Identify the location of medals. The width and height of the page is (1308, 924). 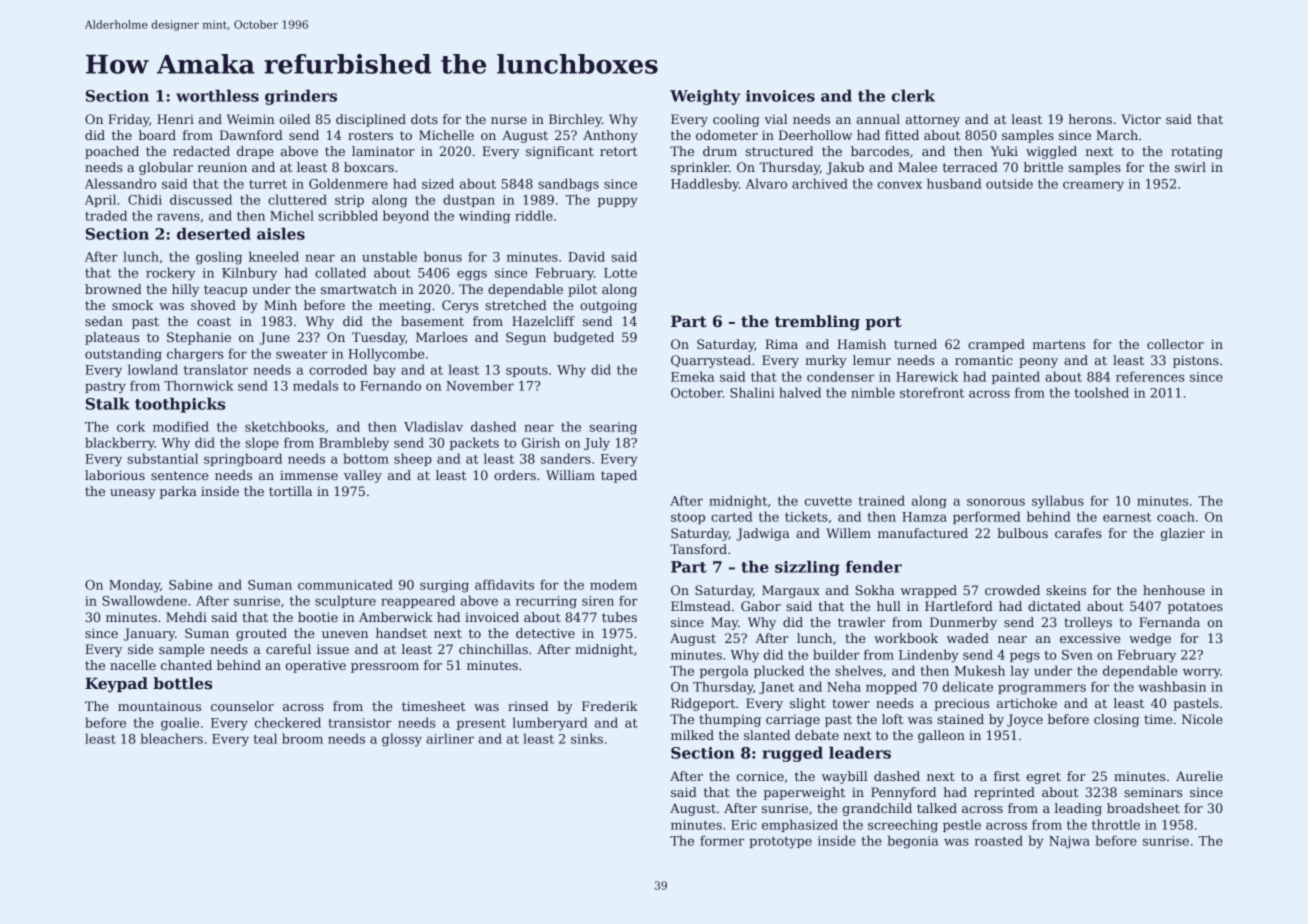
(315, 385).
